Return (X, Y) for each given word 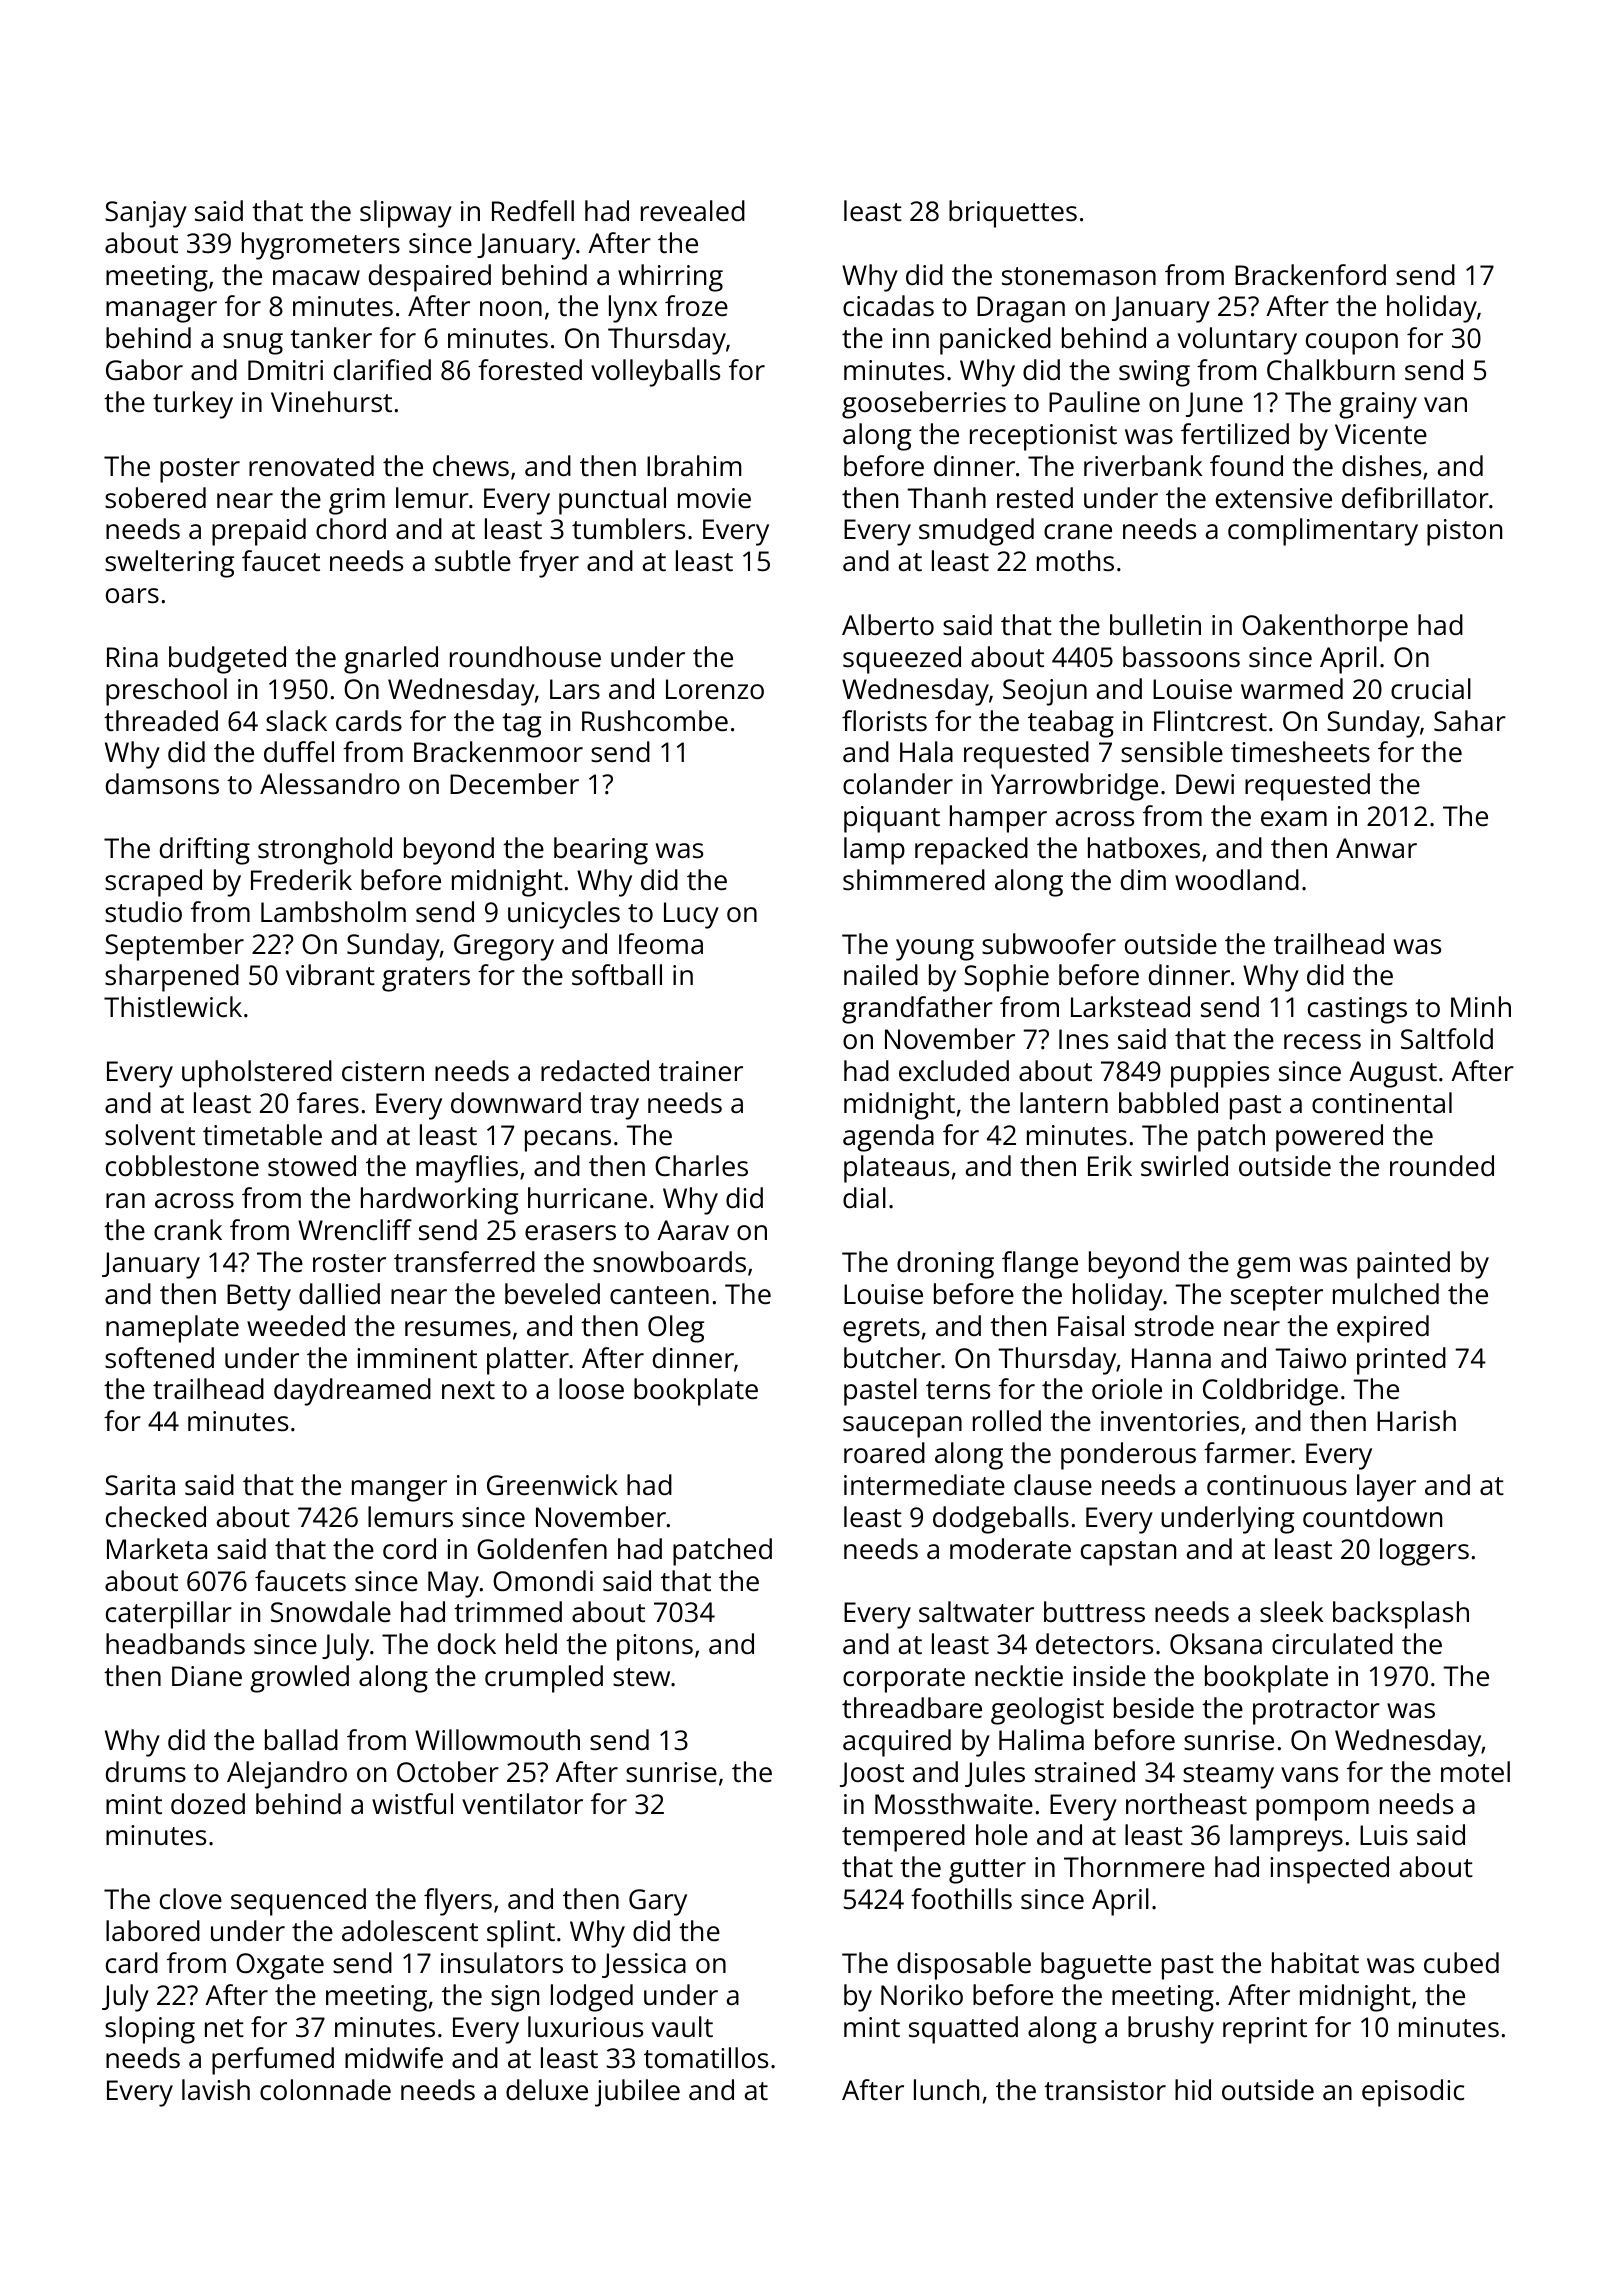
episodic (1413, 2093)
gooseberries (924, 405)
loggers (1424, 1552)
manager (161, 312)
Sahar (1470, 721)
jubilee (637, 2093)
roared (884, 1453)
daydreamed (352, 1392)
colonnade (325, 2090)
